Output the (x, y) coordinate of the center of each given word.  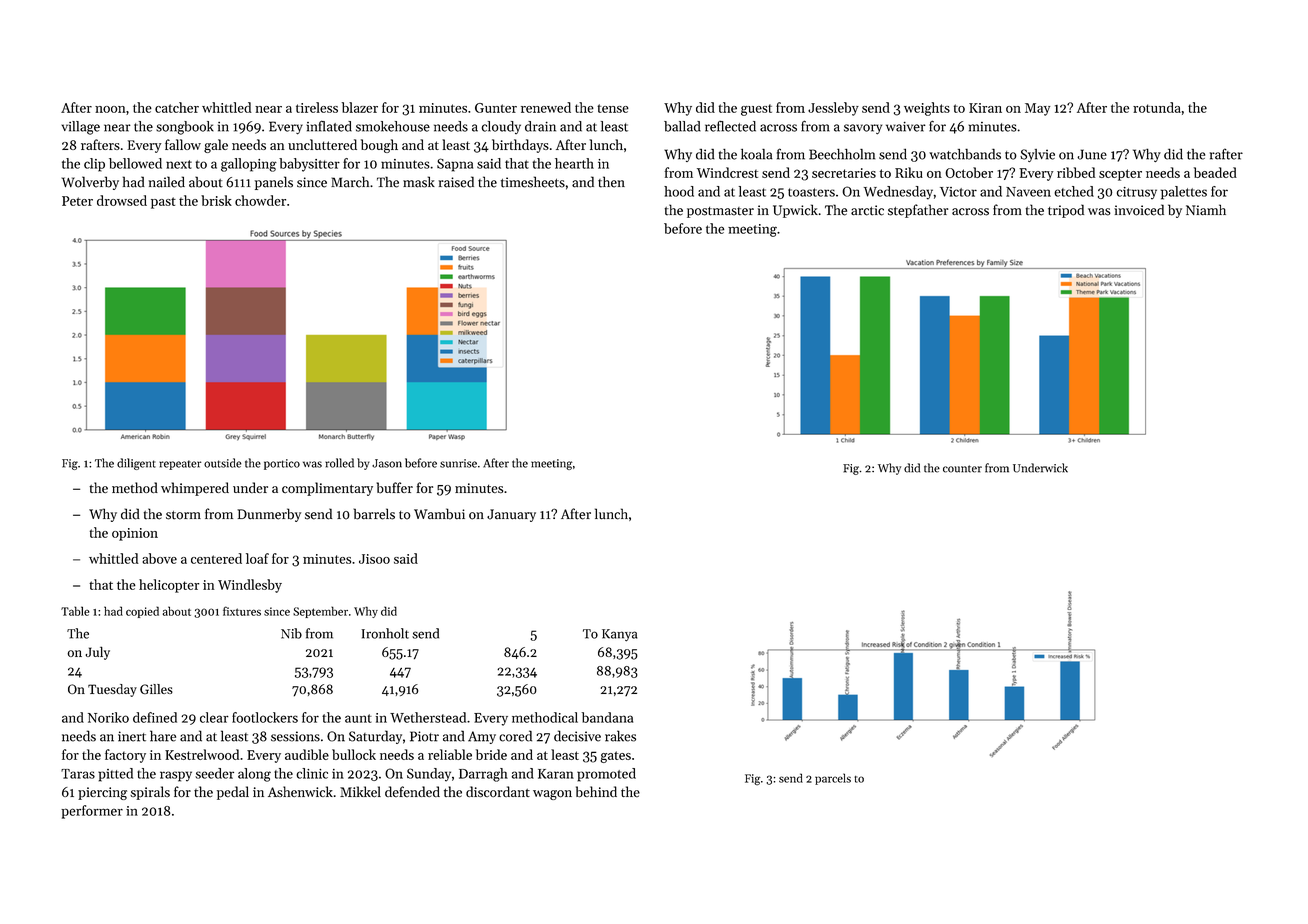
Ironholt (385, 633)
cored (515, 736)
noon (110, 109)
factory (125, 756)
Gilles (156, 689)
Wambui (439, 514)
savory (863, 129)
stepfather (918, 211)
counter (962, 469)
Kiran (985, 108)
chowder (260, 200)
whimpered (195, 489)
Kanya (619, 635)
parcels (833, 779)
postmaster (720, 212)
